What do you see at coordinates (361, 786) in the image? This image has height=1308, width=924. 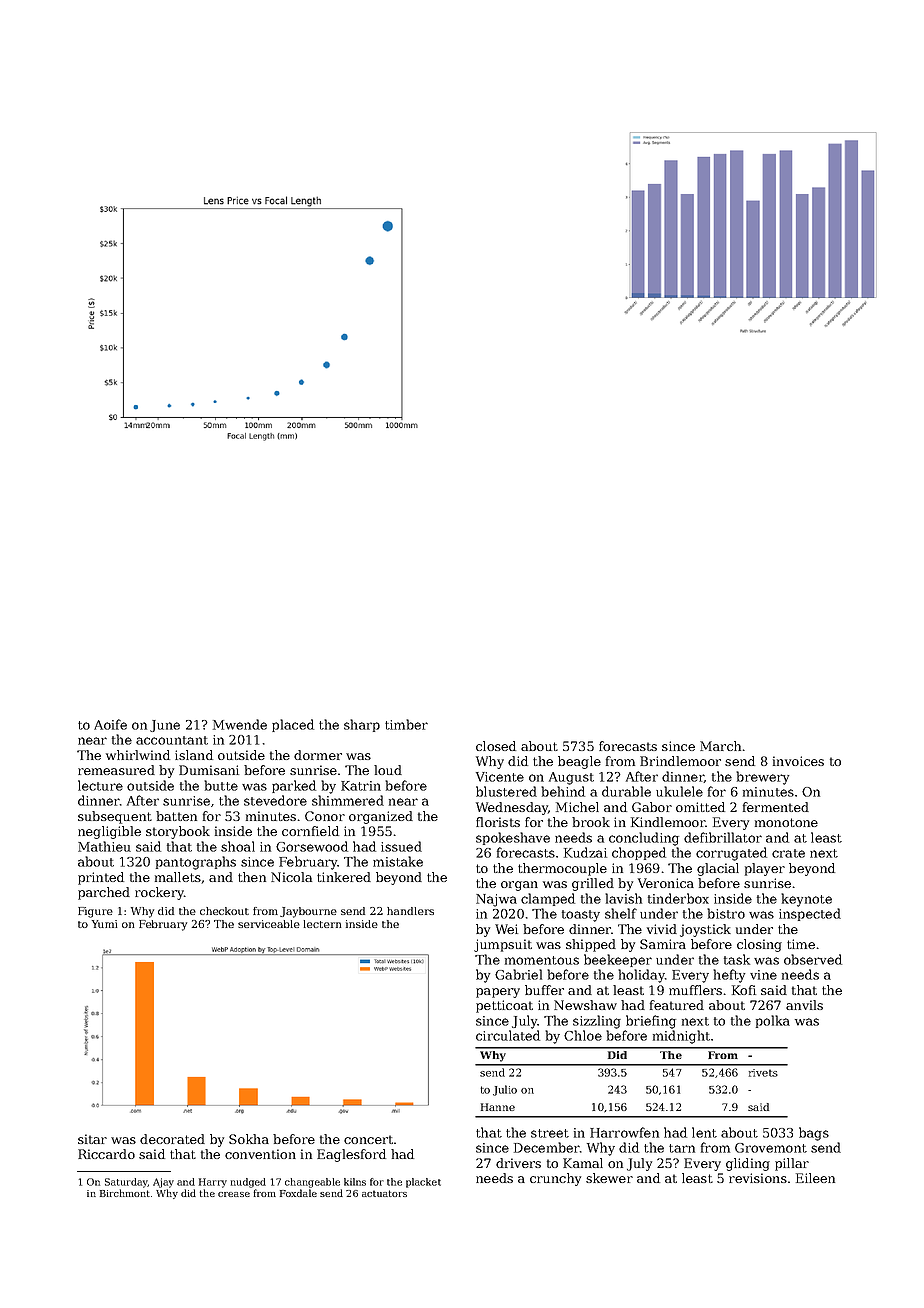 I see `Katrin` at bounding box center [361, 786].
